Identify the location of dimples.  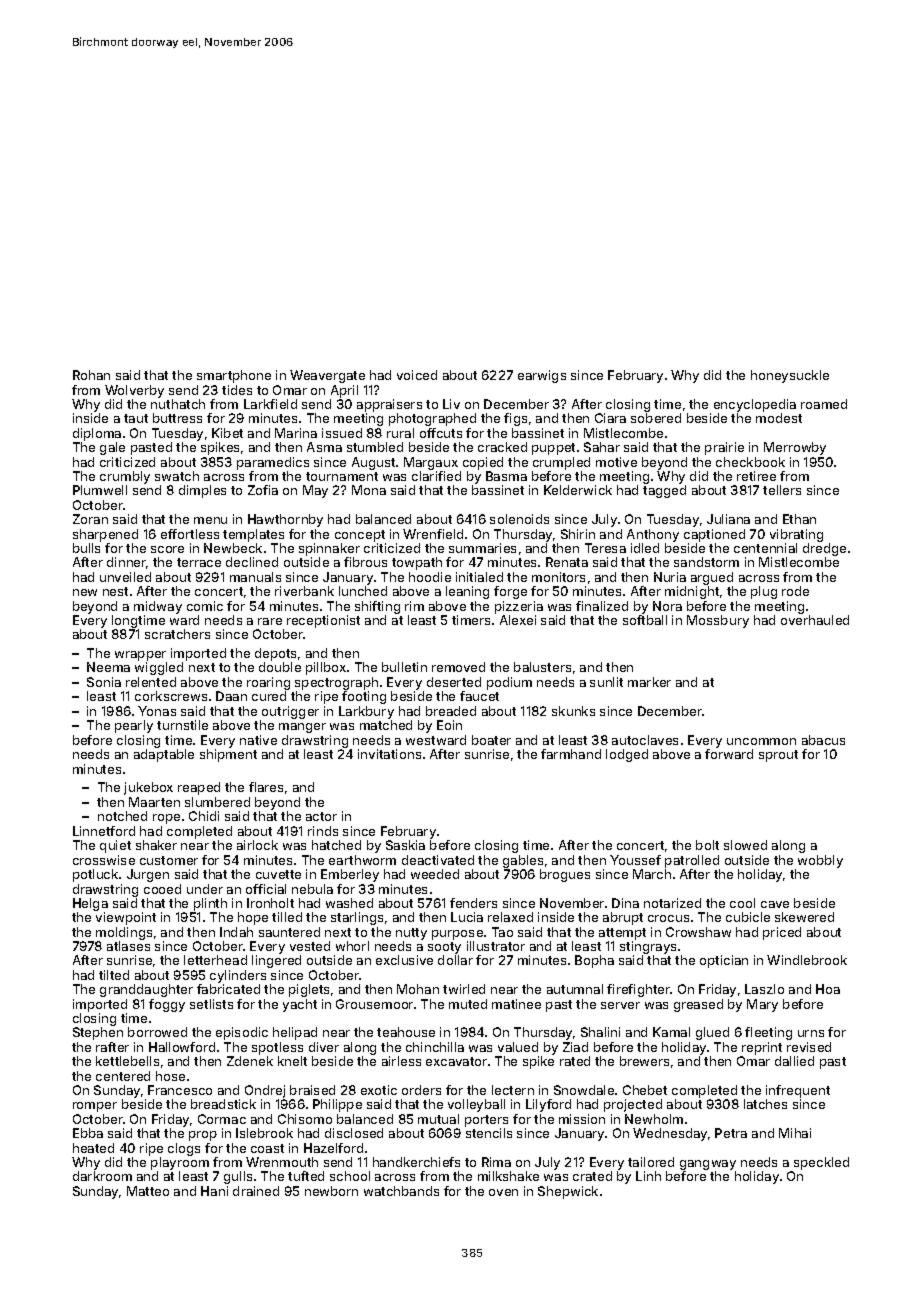
(202, 491).
